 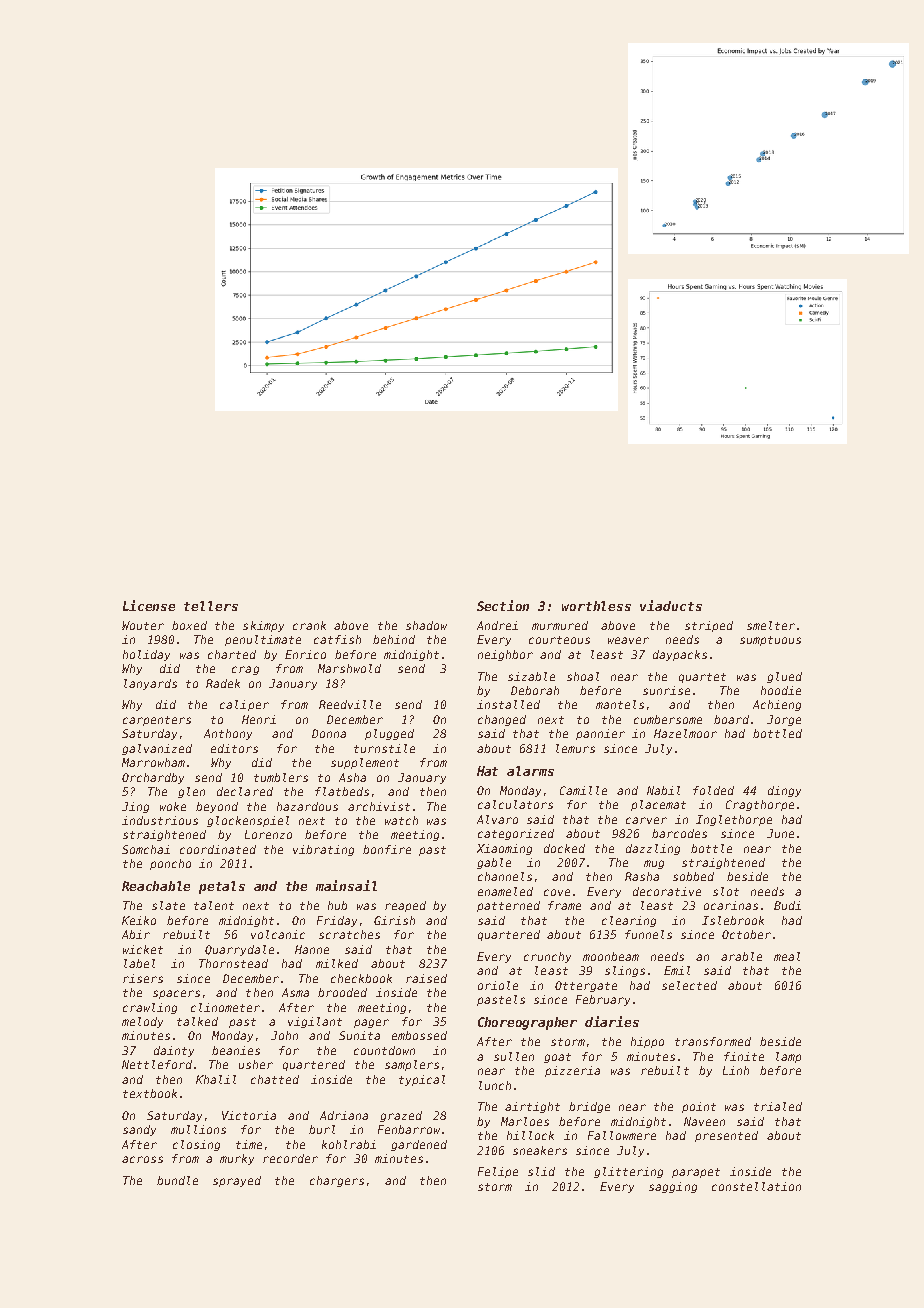 I want to click on embossed, so click(x=419, y=1035).
